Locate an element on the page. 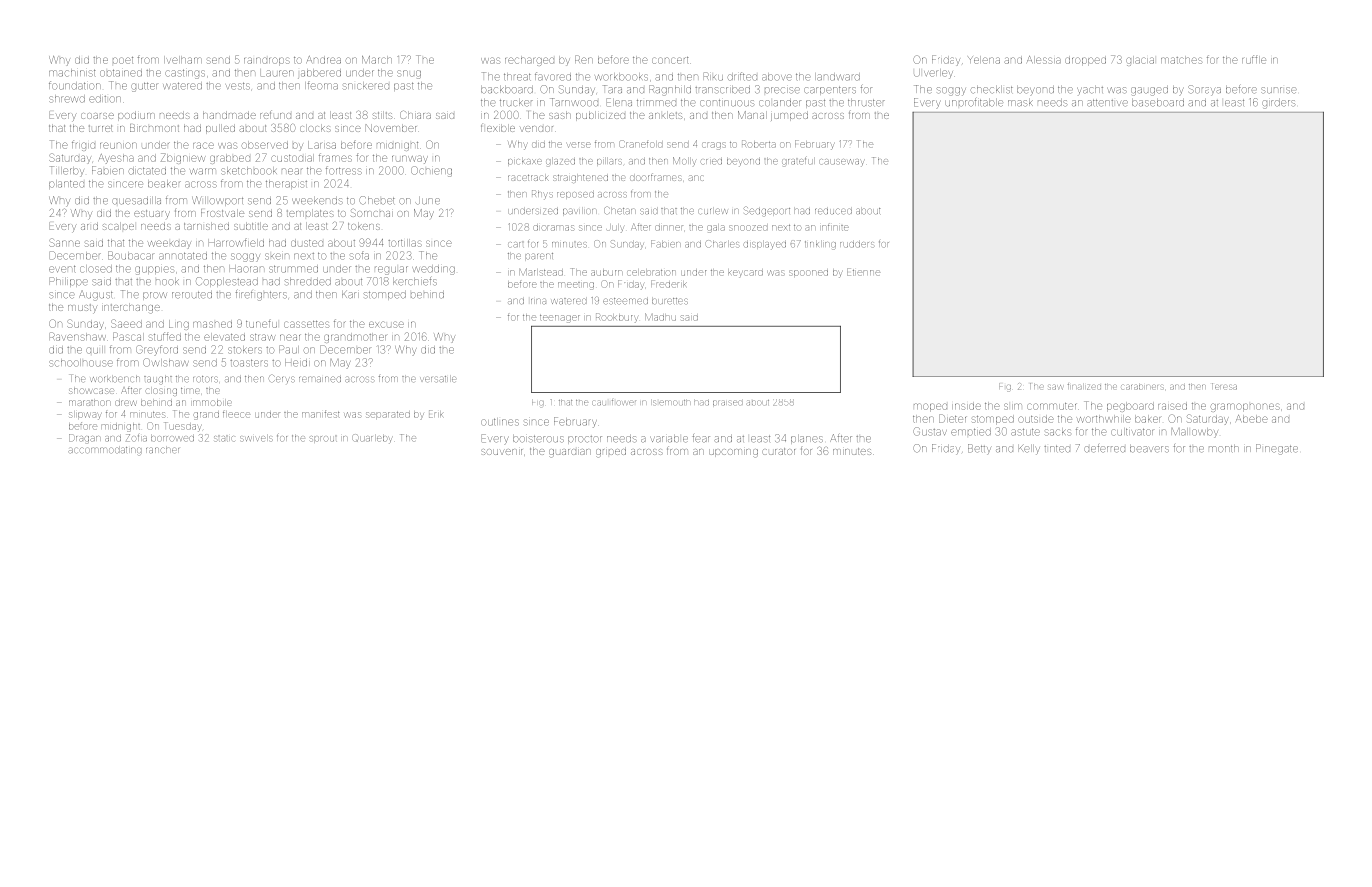  quesadilla is located at coordinates (136, 201).
